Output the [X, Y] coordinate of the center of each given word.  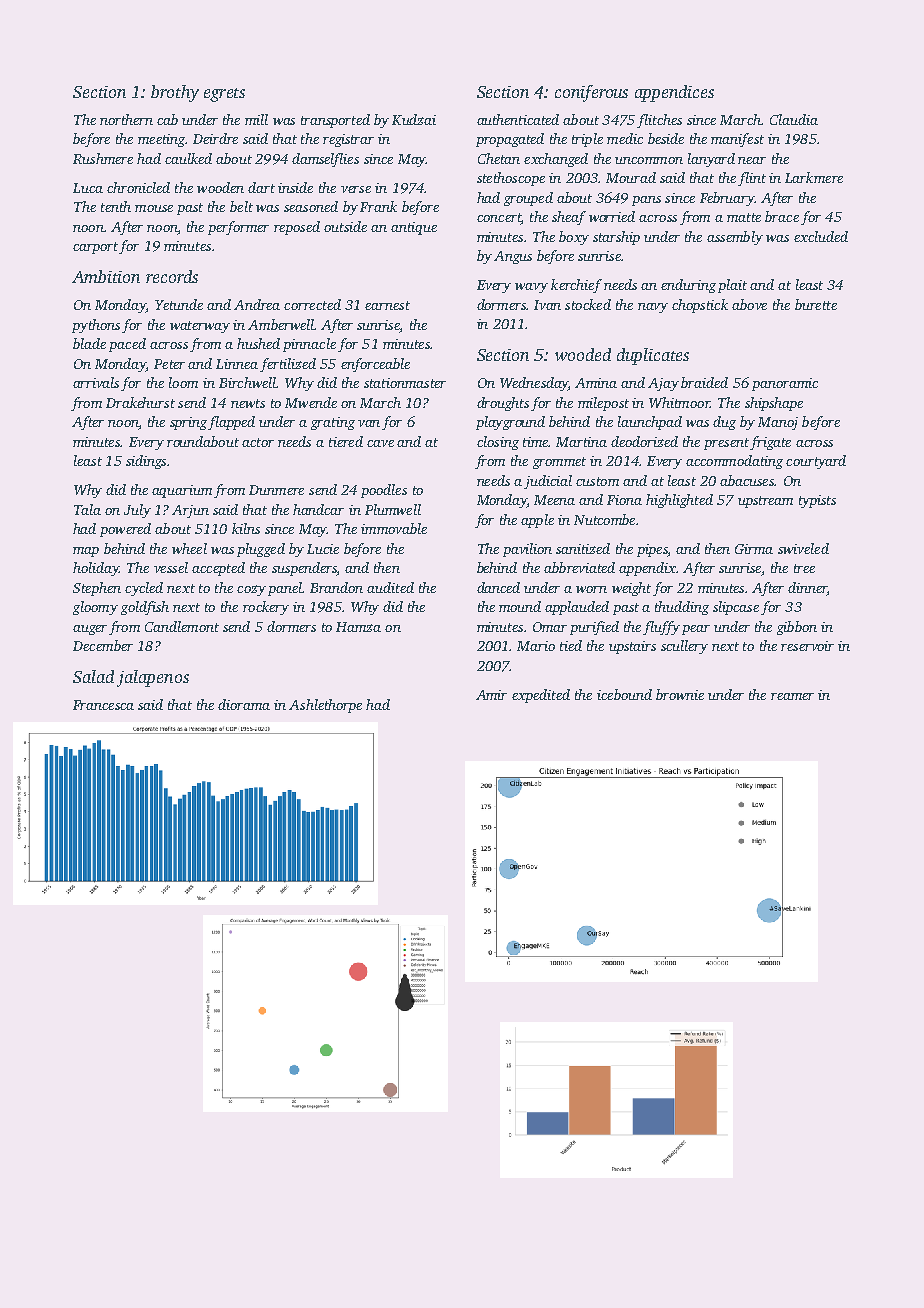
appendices [674, 93]
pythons [96, 326]
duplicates [653, 356]
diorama [244, 704]
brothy [175, 93]
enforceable [375, 365]
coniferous [591, 93]
